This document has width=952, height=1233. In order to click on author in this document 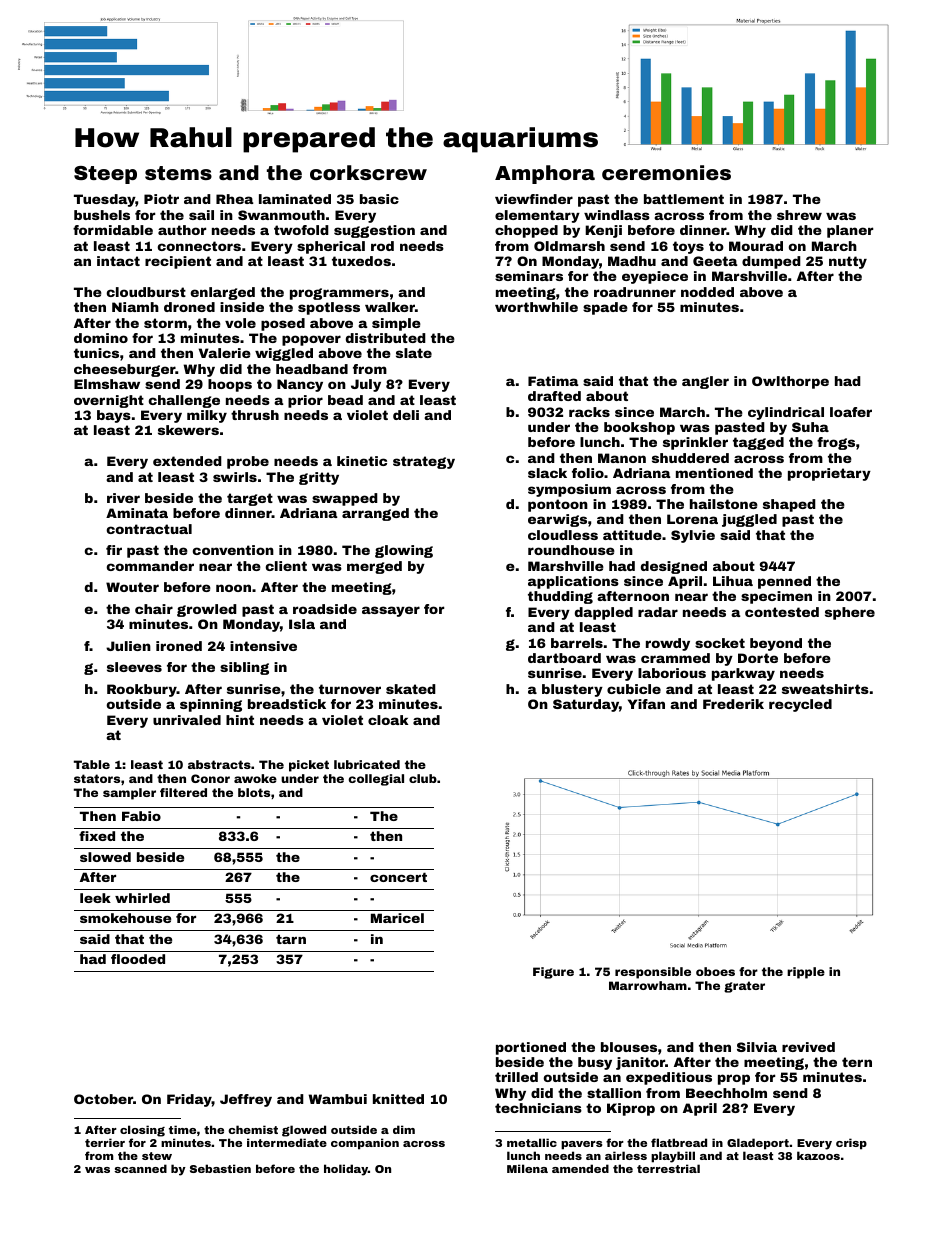, I will do `click(182, 230)`.
